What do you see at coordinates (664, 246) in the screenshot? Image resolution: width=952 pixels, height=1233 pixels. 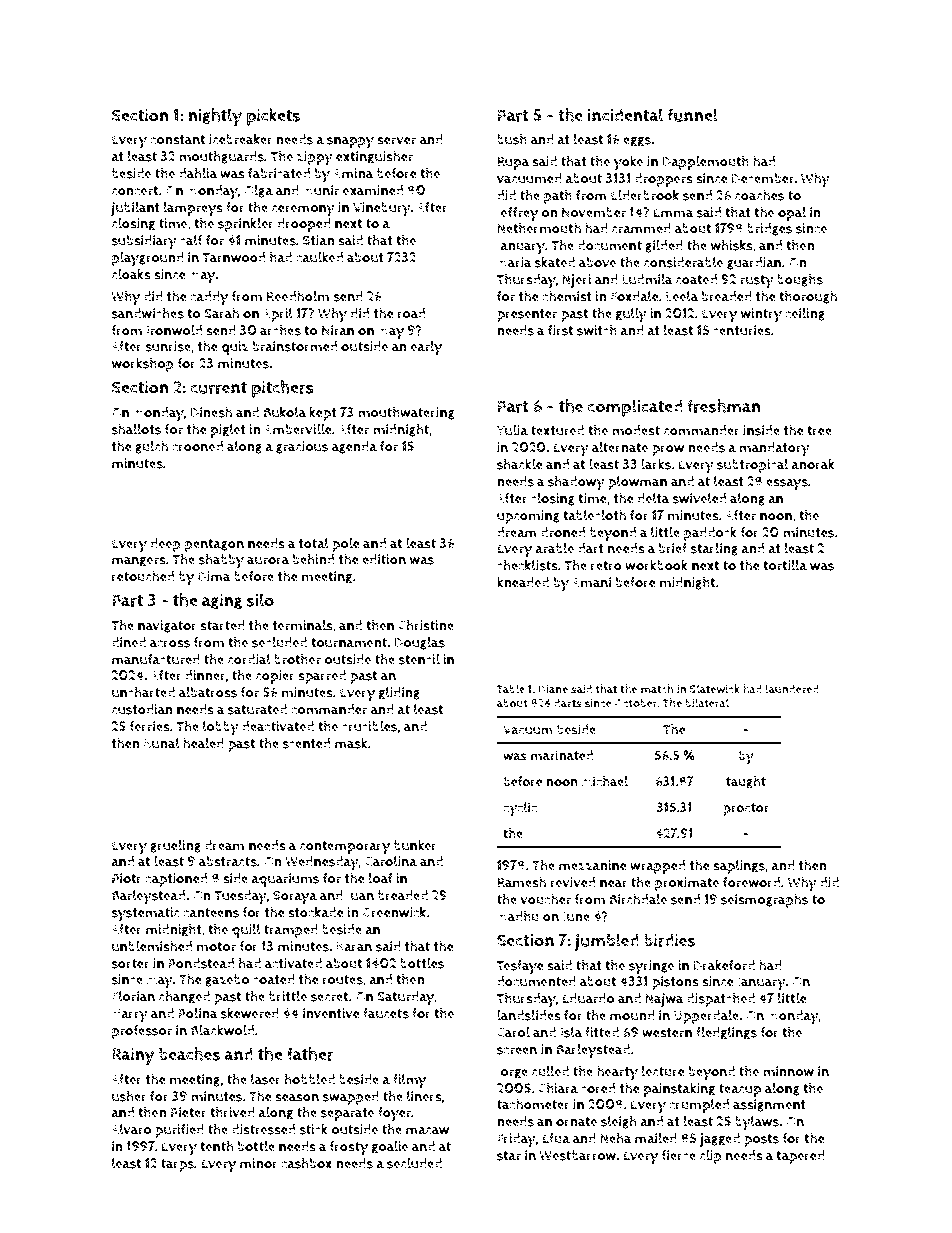 I see `gilded` at bounding box center [664, 246].
